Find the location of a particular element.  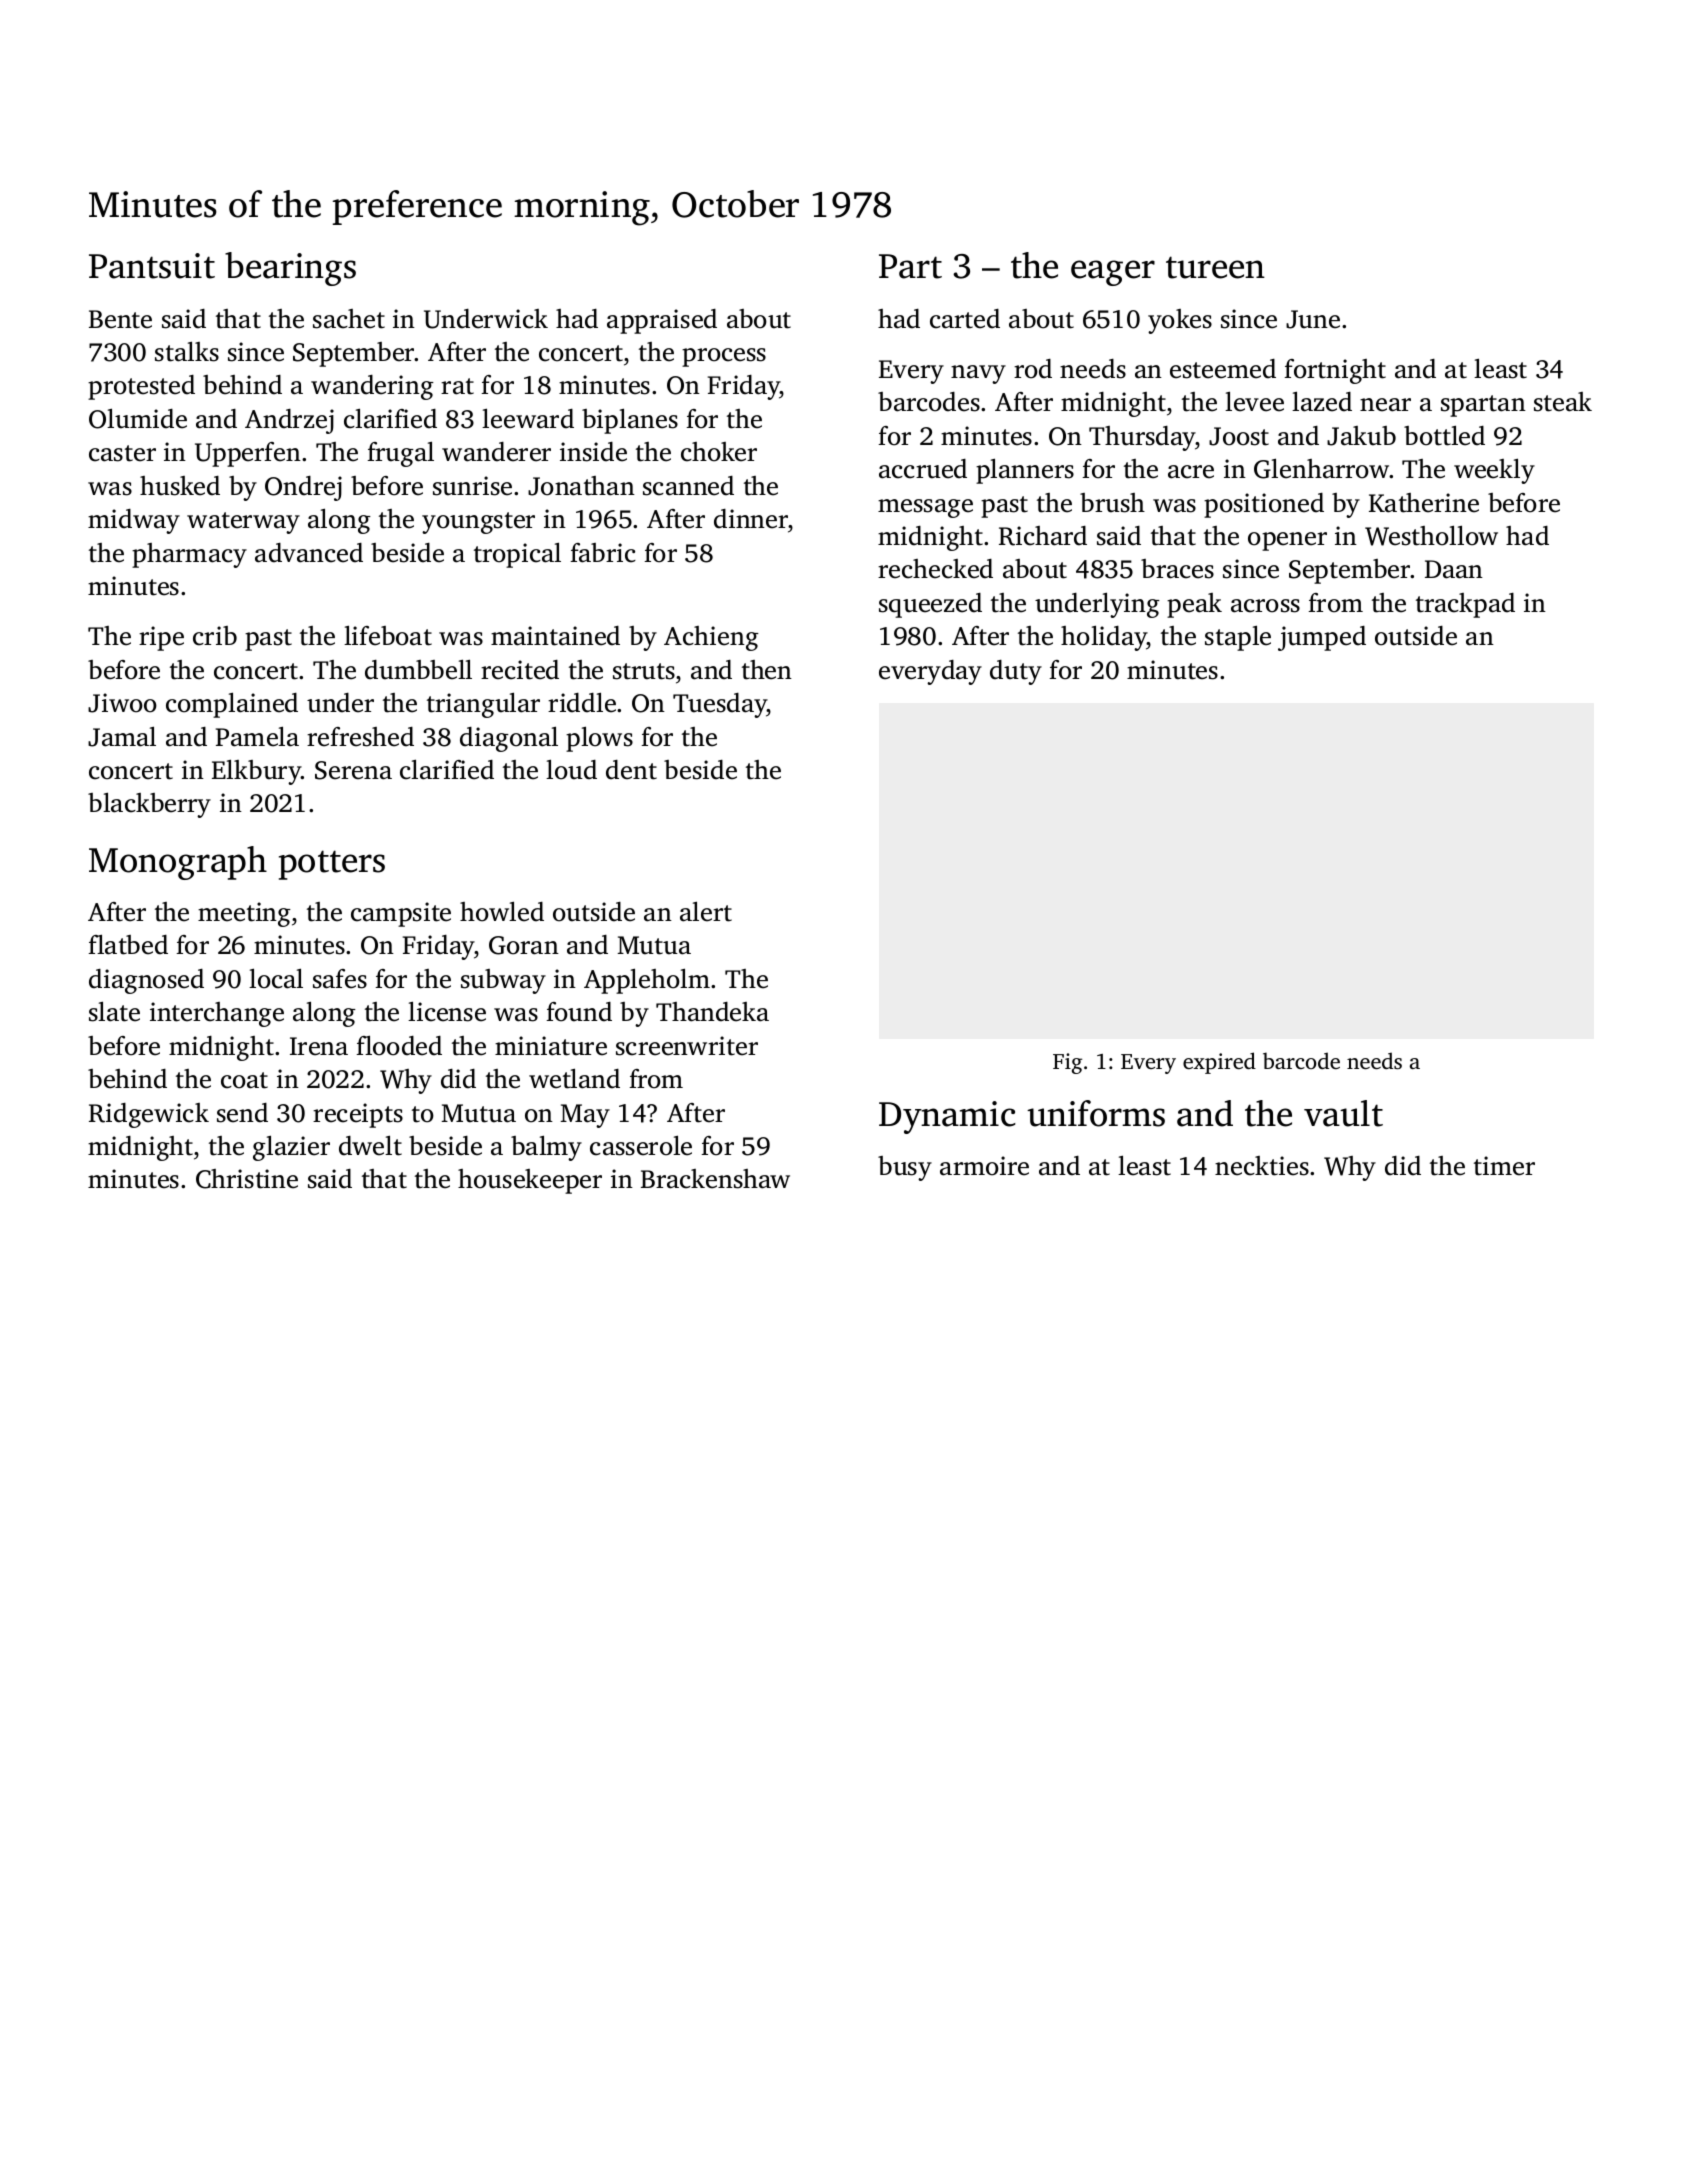

opener is located at coordinates (1287, 541).
